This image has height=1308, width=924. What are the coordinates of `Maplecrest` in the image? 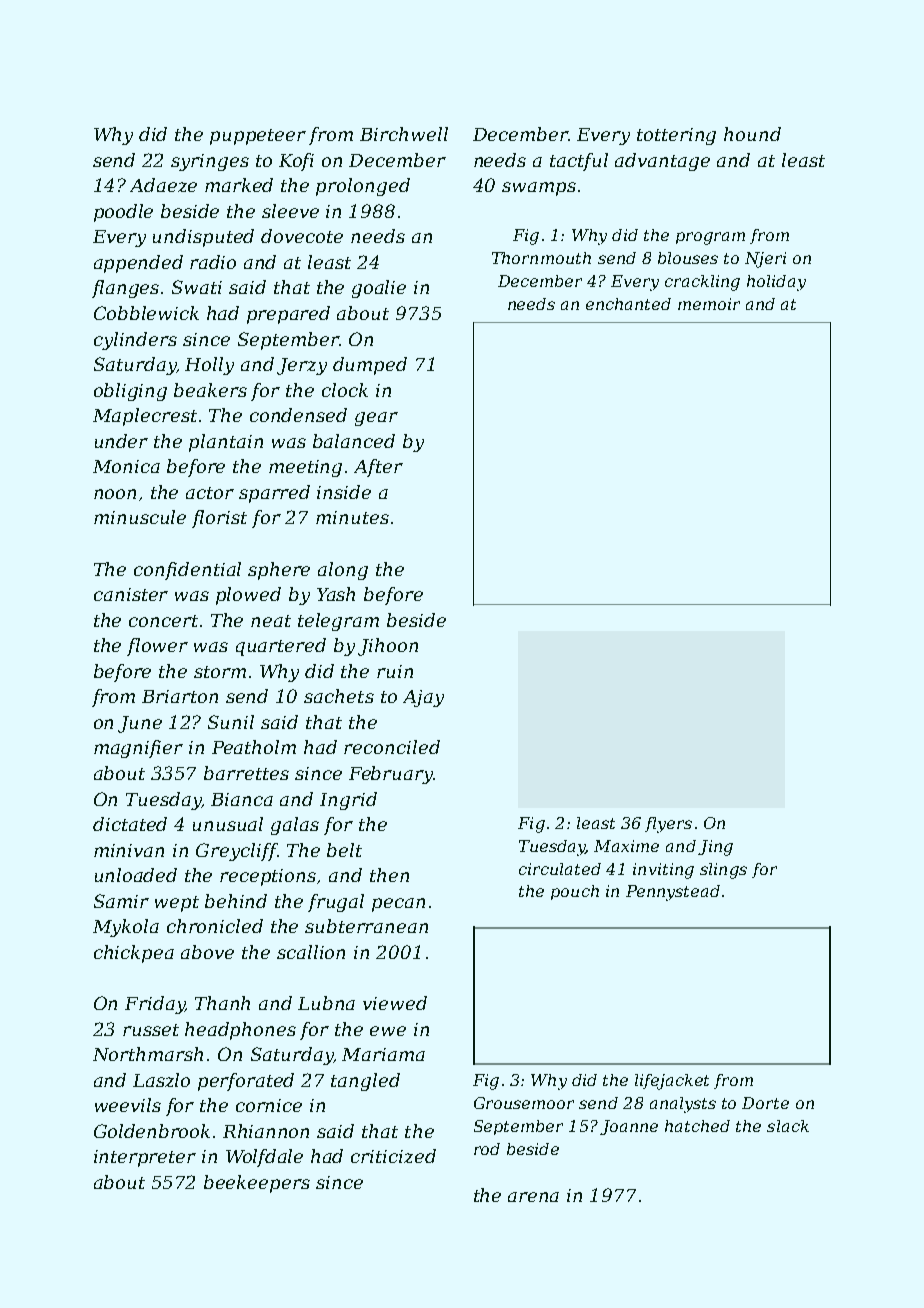 It's located at (145, 417).
